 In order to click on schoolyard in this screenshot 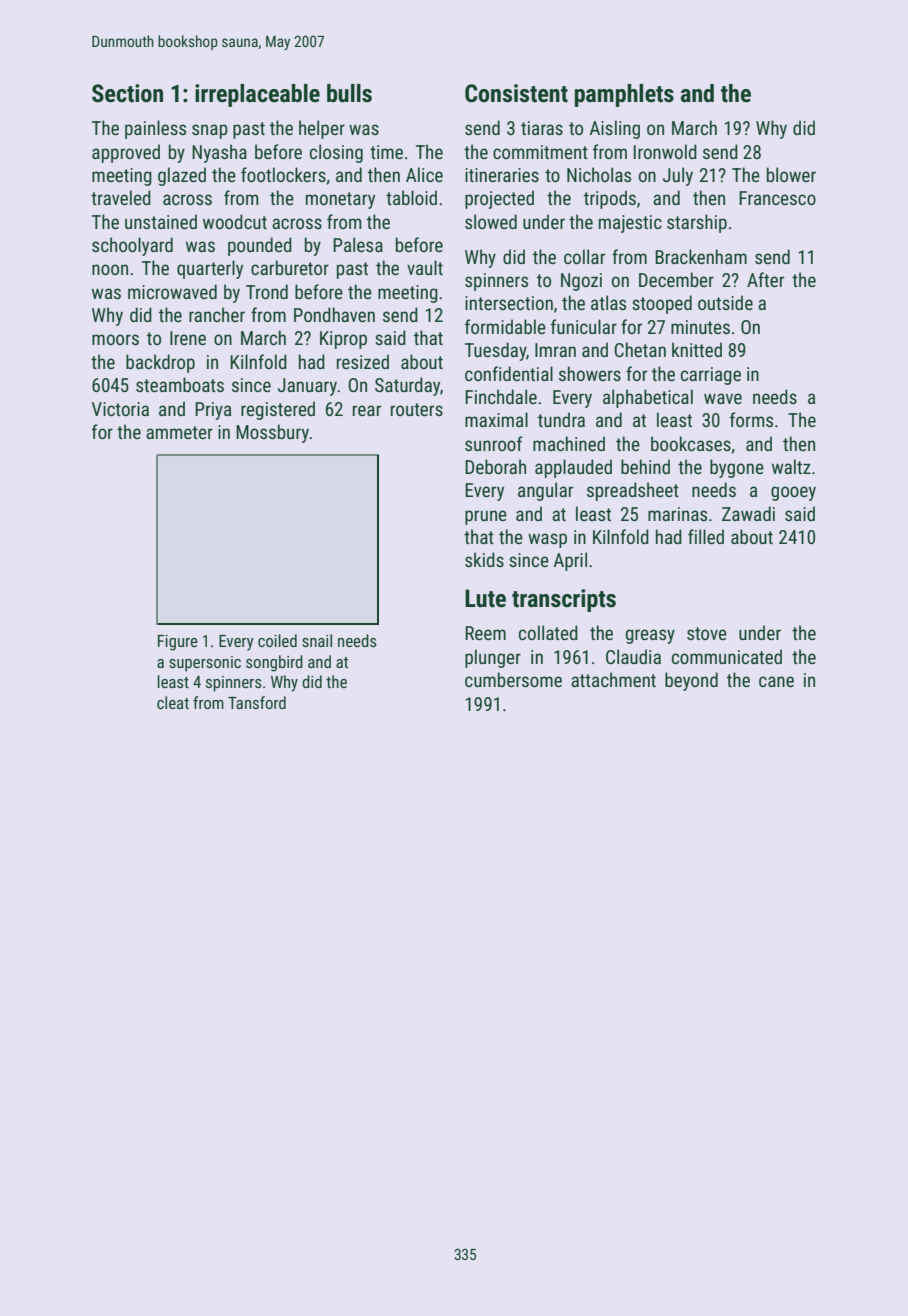, I will do `click(132, 246)`.
